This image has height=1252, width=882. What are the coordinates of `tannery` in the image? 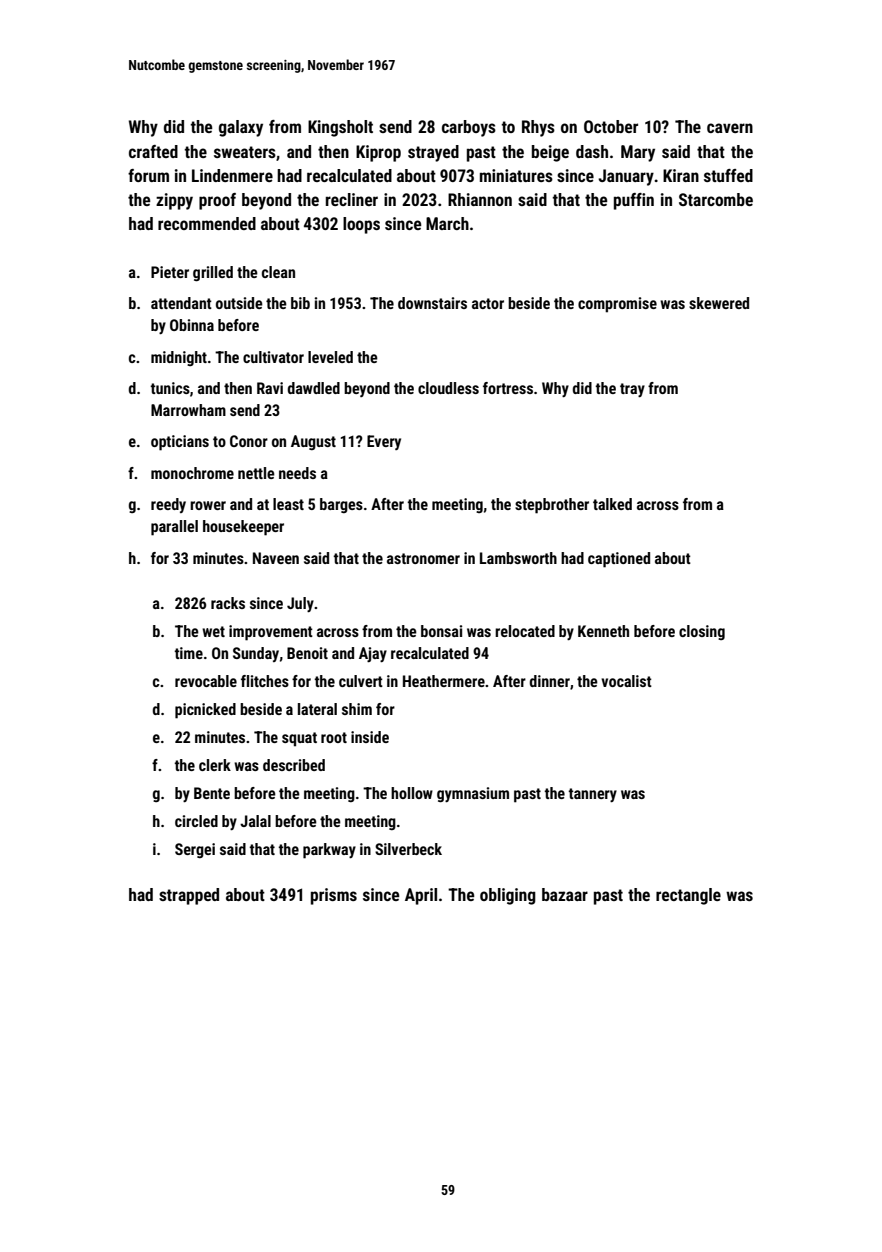 It's located at (593, 795).
